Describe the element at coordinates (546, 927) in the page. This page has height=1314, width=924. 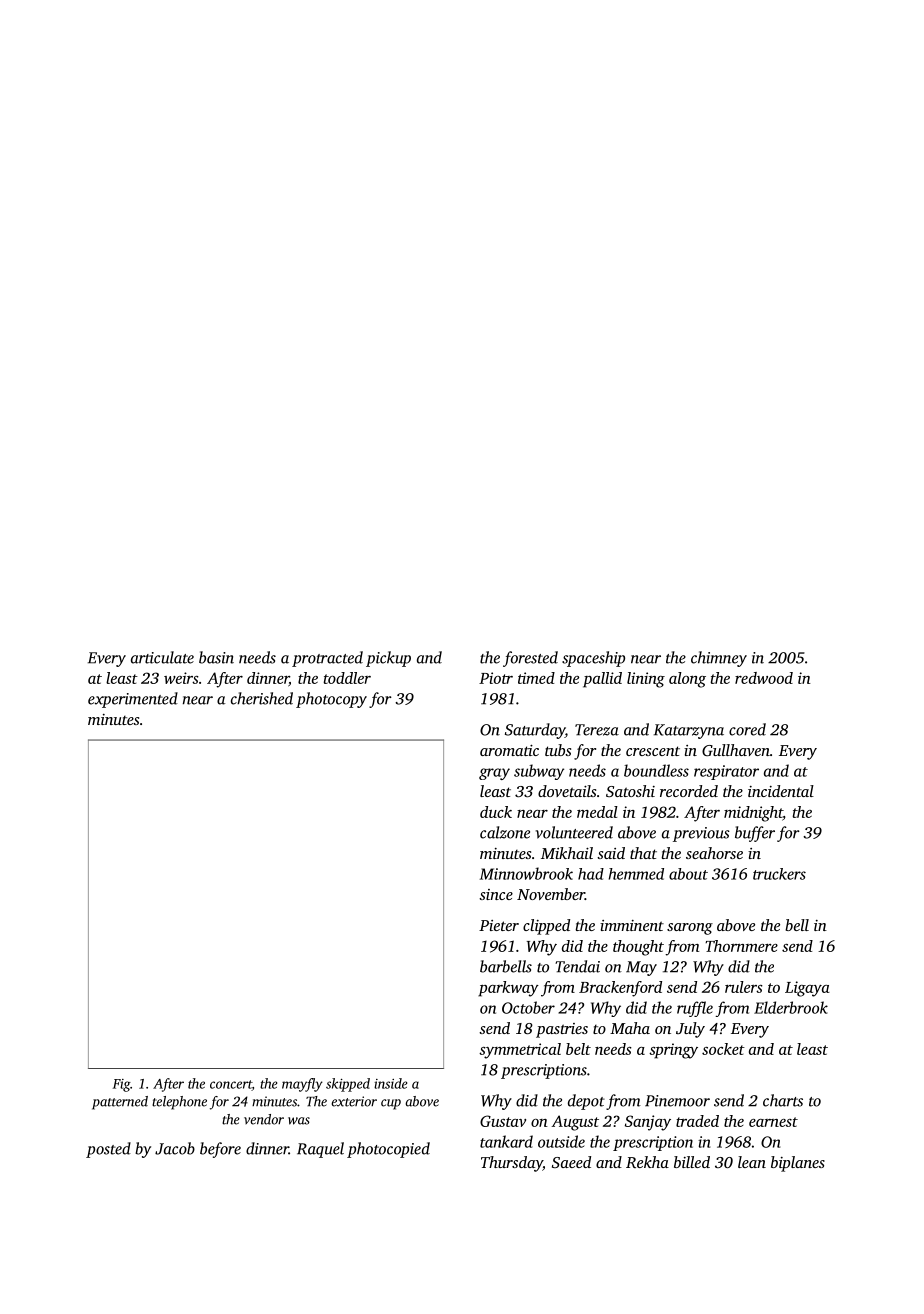
I see `clipped` at that location.
